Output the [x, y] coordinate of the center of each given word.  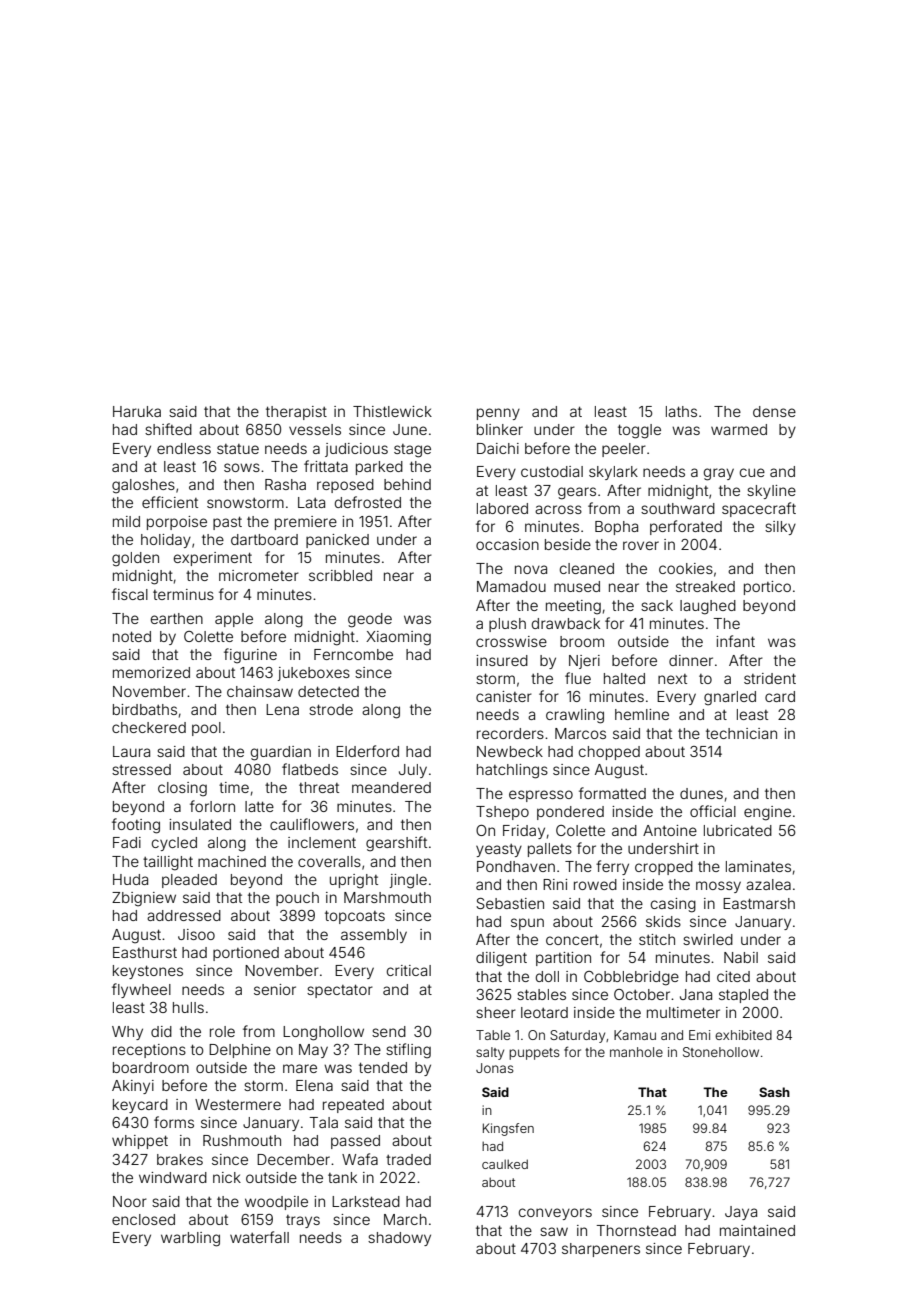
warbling [190, 1239]
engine [767, 813]
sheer [496, 1012]
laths [681, 411]
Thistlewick [392, 411]
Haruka [137, 411]
